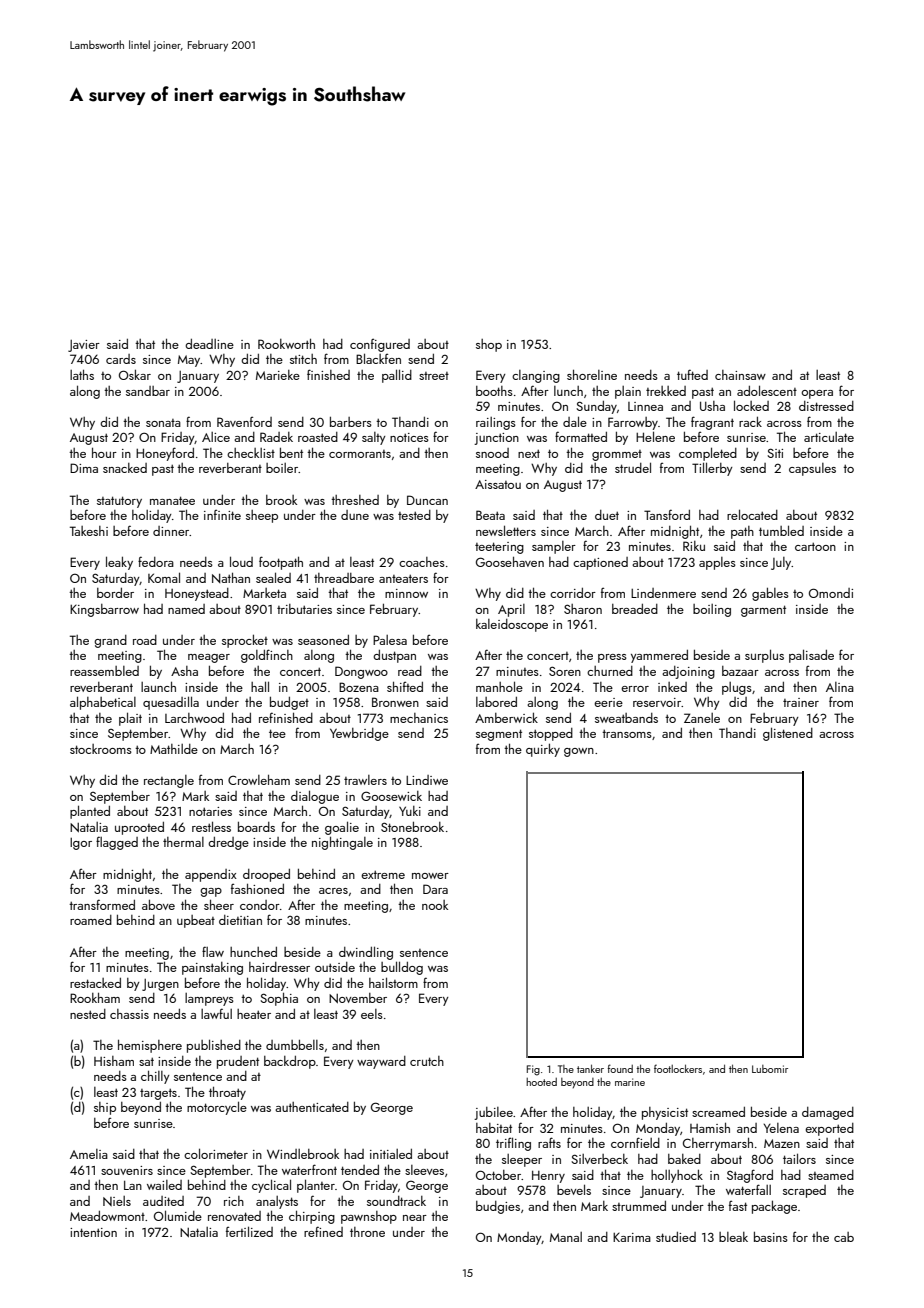 The width and height of the screenshot is (924, 1308). Describe the element at coordinates (549, 1142) in the screenshot. I see `rafts` at that location.
